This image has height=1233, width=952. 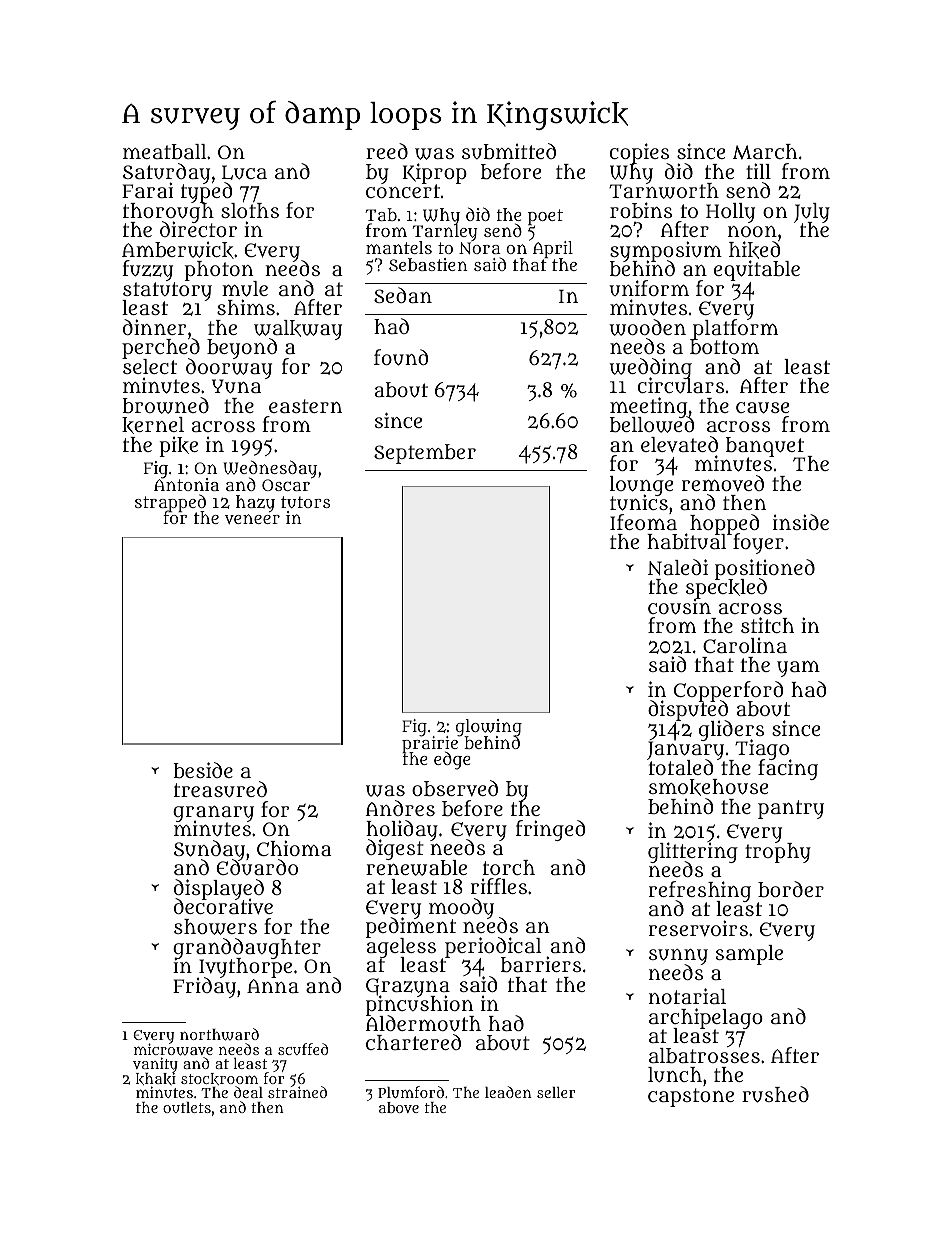 What do you see at coordinates (489, 727) in the image?
I see `glowing` at bounding box center [489, 727].
